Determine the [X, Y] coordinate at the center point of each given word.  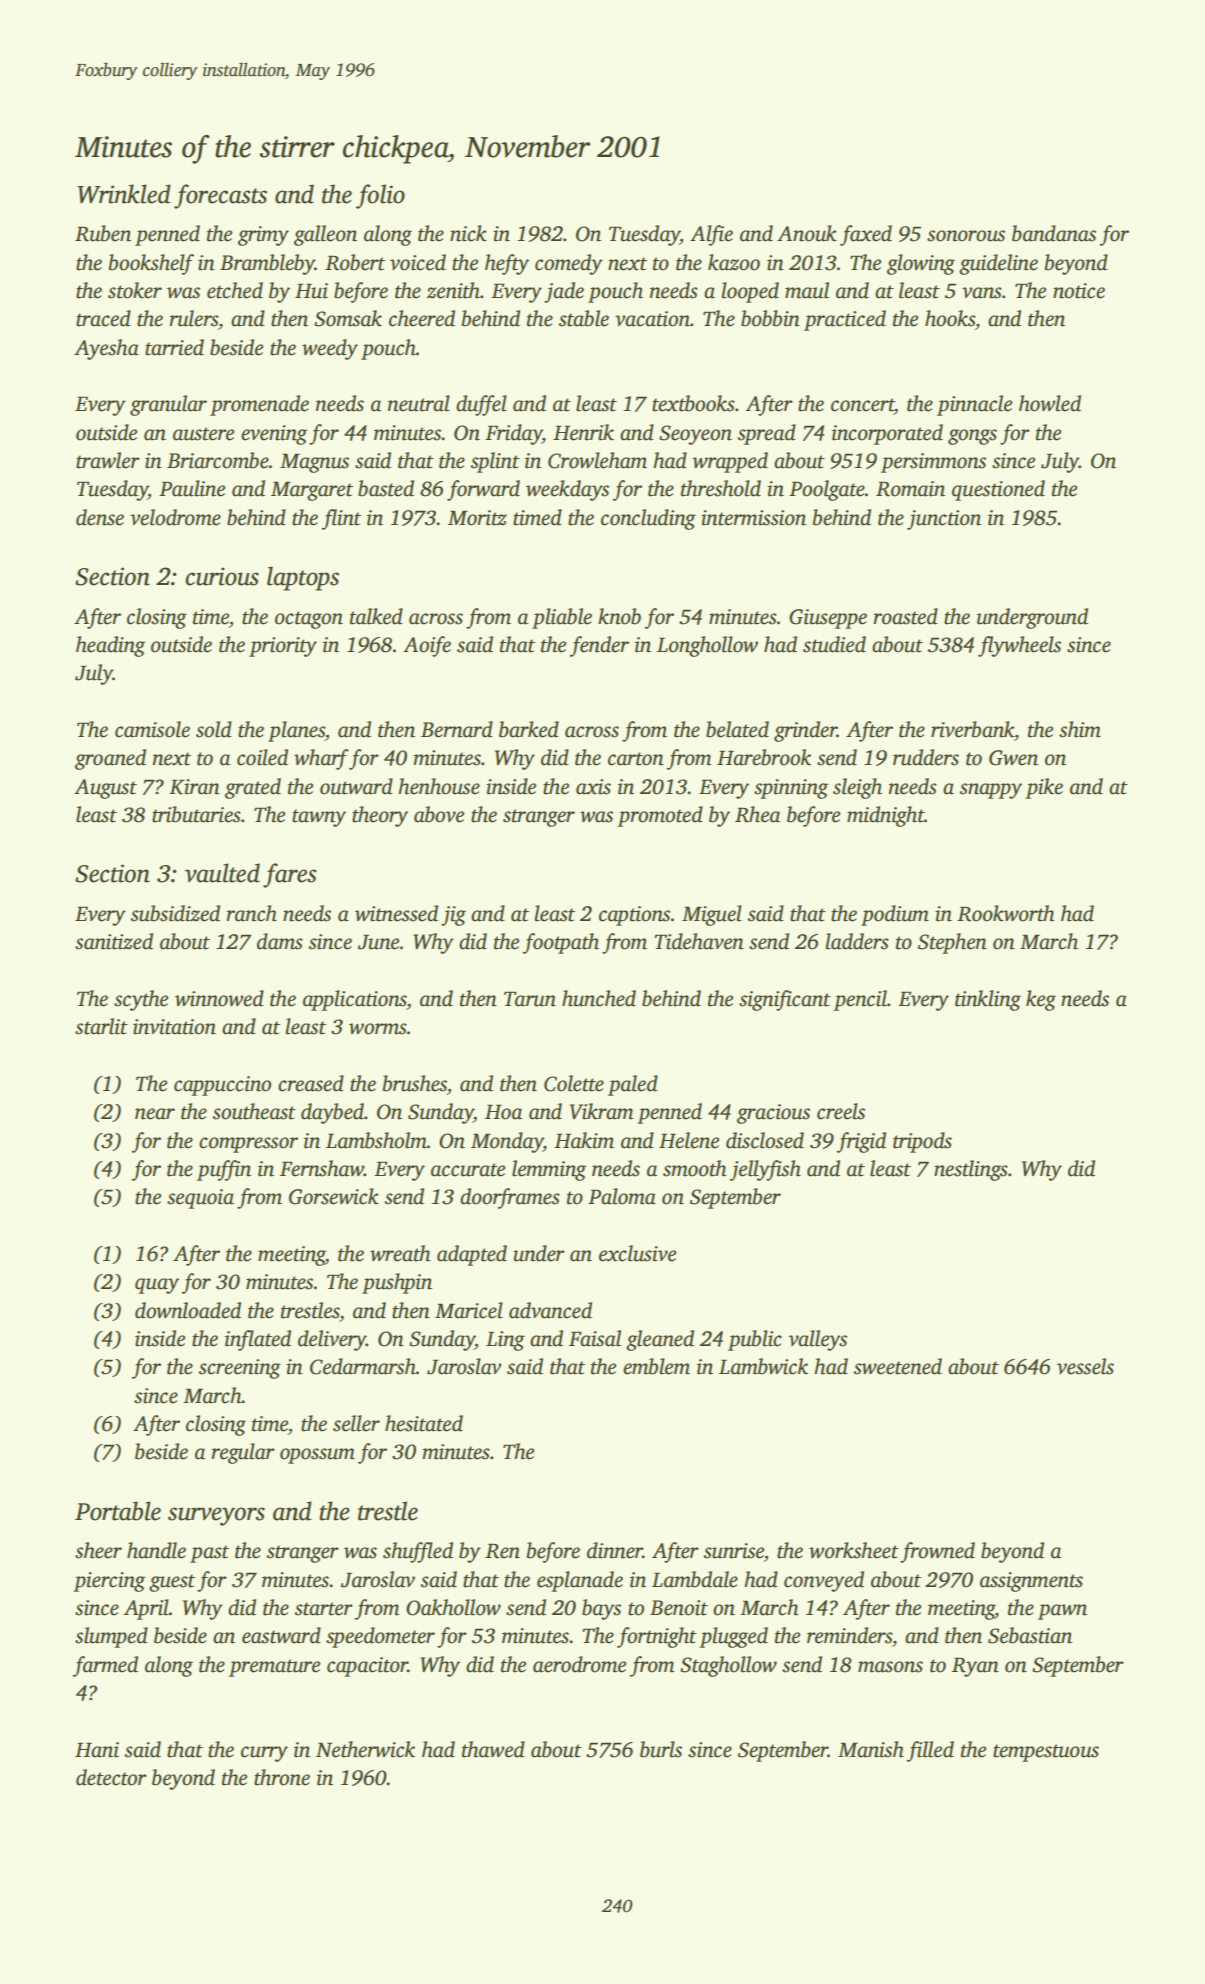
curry [264, 1754]
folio [380, 196]
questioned [998, 490]
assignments [1031, 1582]
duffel [481, 405]
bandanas [1054, 233]
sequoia [200, 1199]
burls [661, 1749]
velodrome [175, 517]
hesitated [424, 1423]
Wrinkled [124, 194]
